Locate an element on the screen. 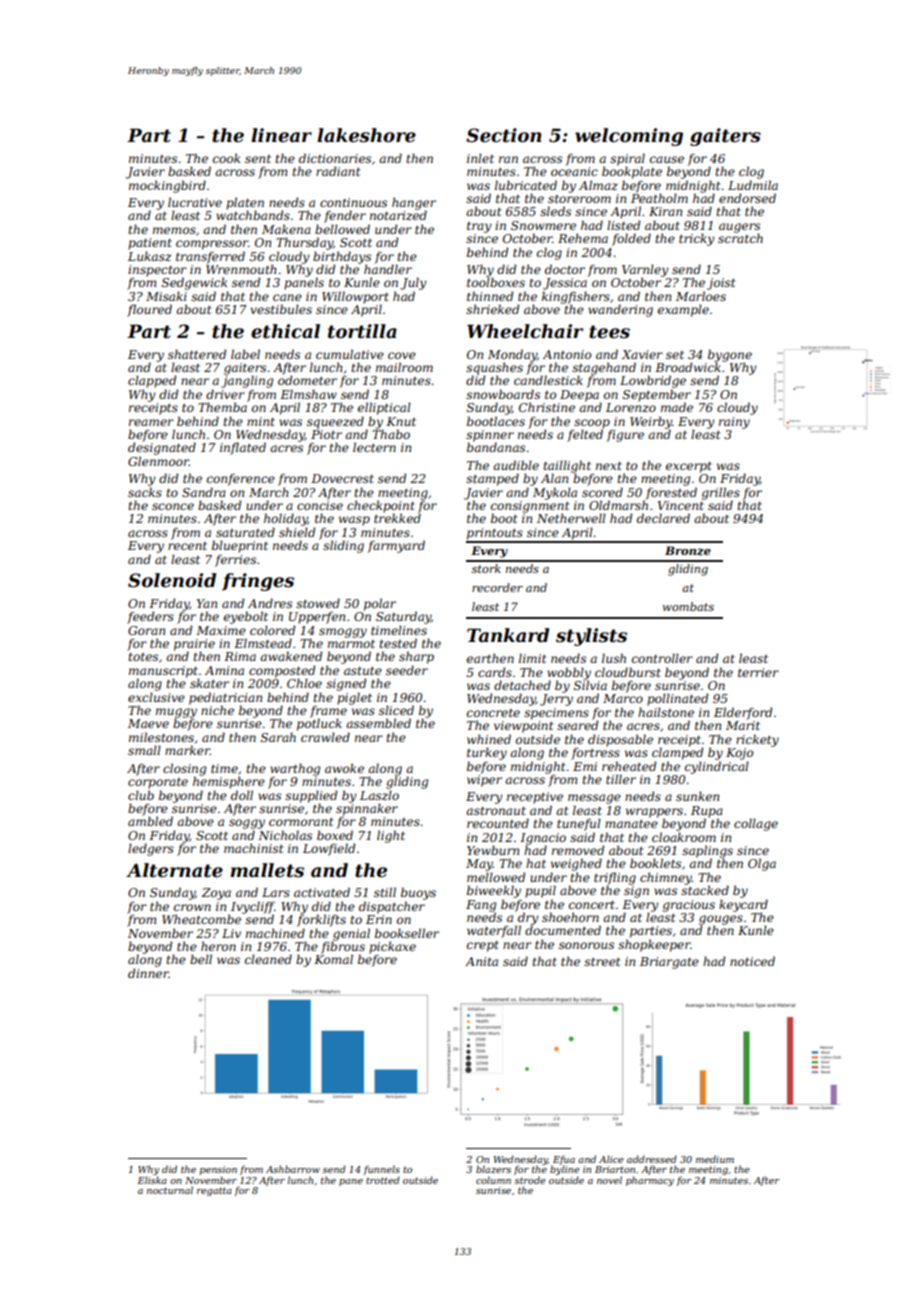 This screenshot has width=908, height=1316. forklifts is located at coordinates (321, 920).
